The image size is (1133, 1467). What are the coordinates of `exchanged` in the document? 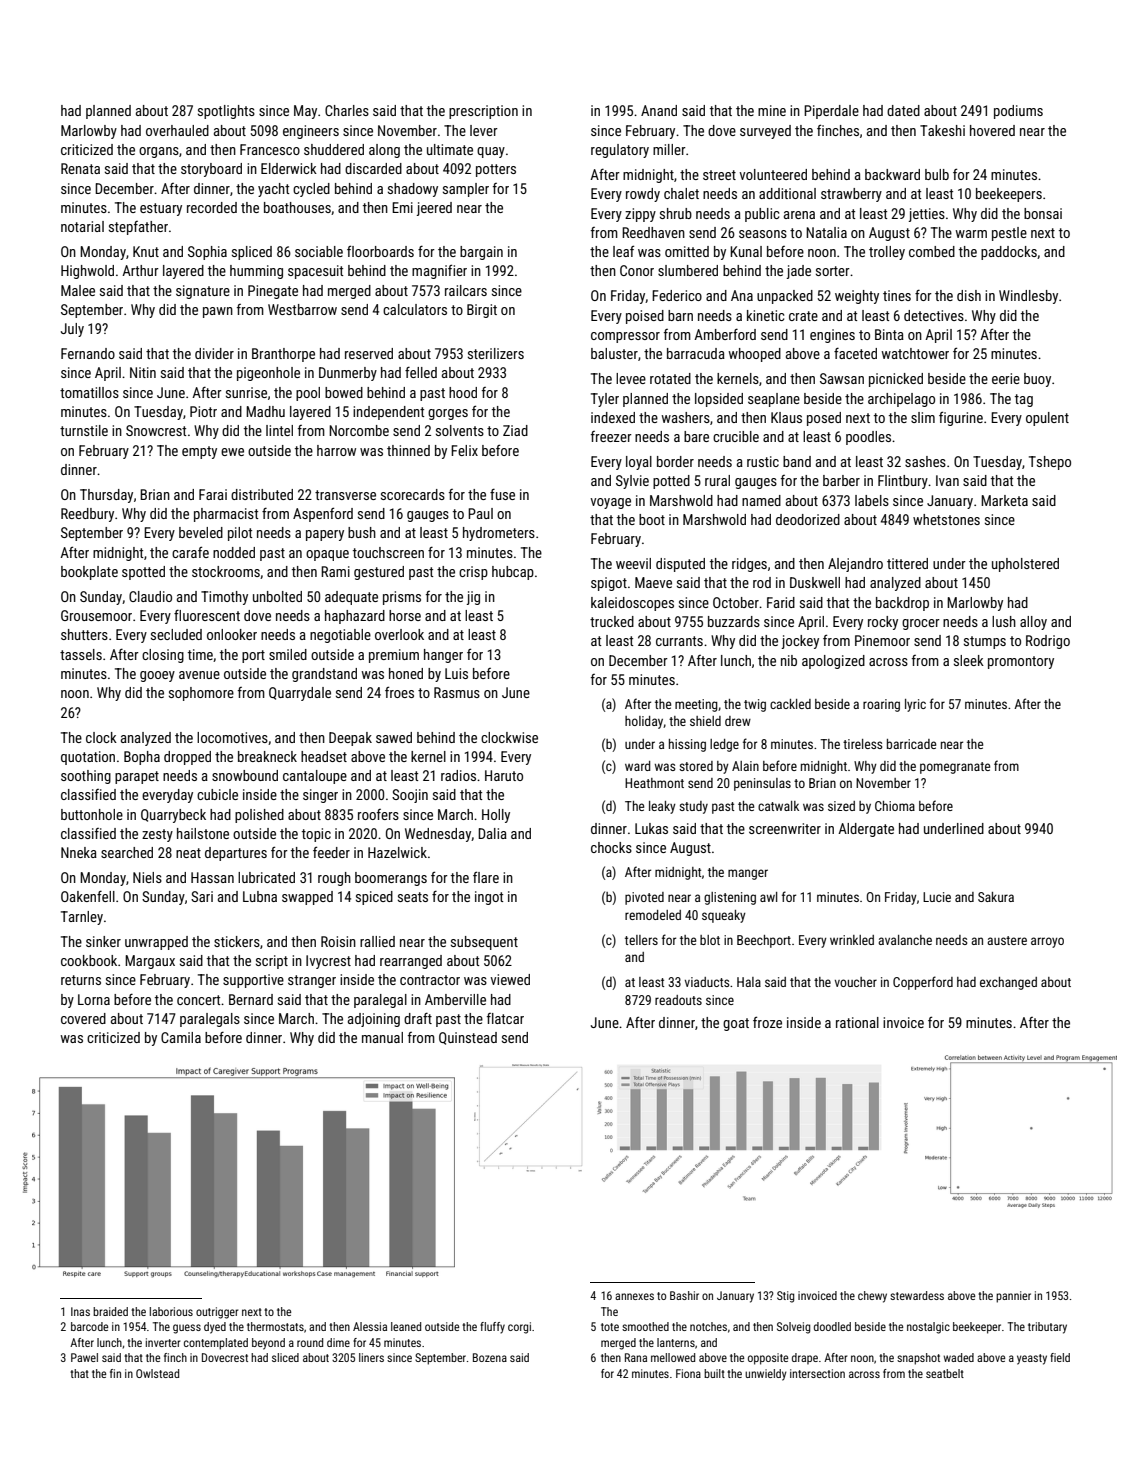 It's located at (1008, 983).
